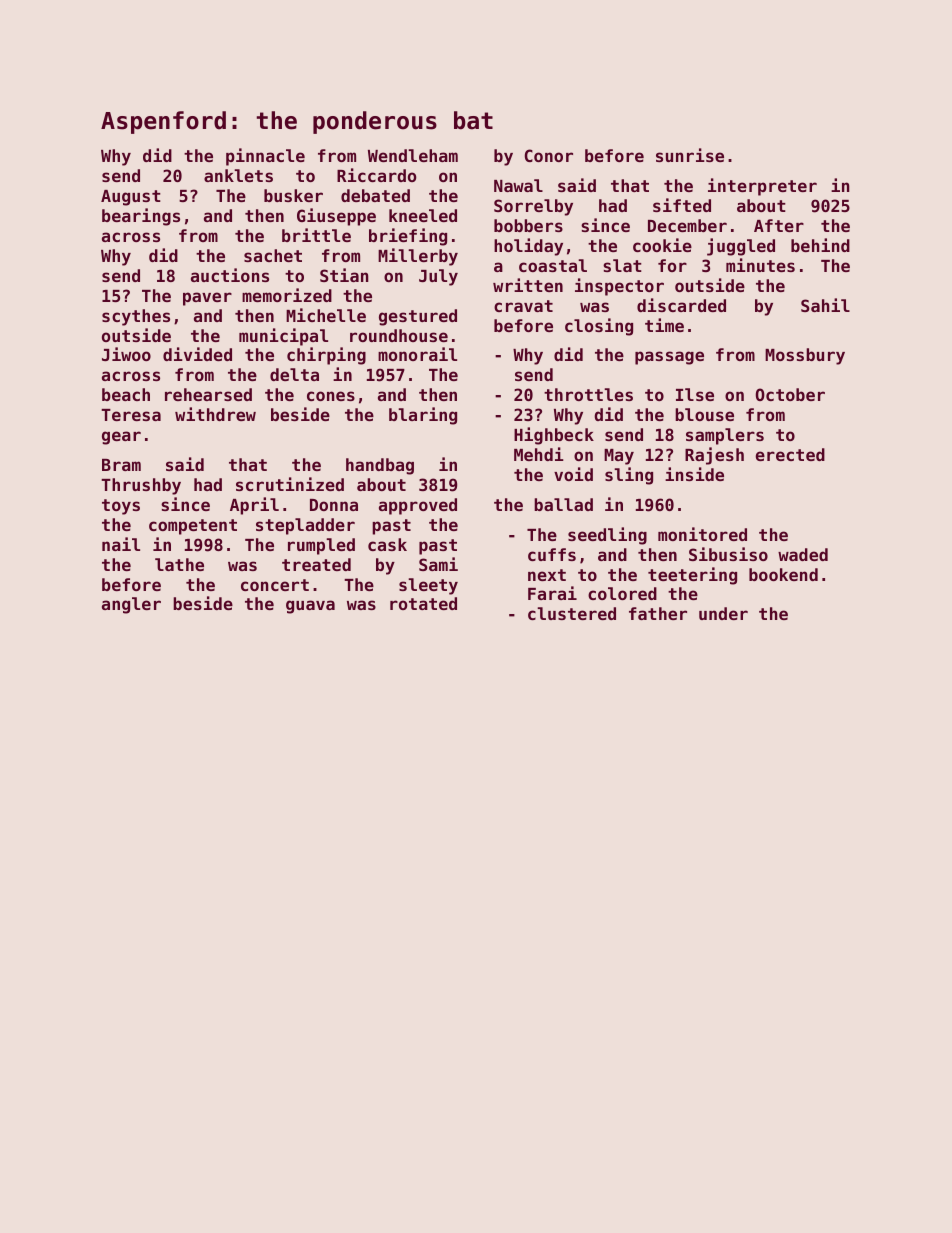 The image size is (952, 1233). What do you see at coordinates (790, 394) in the screenshot?
I see `October` at bounding box center [790, 394].
